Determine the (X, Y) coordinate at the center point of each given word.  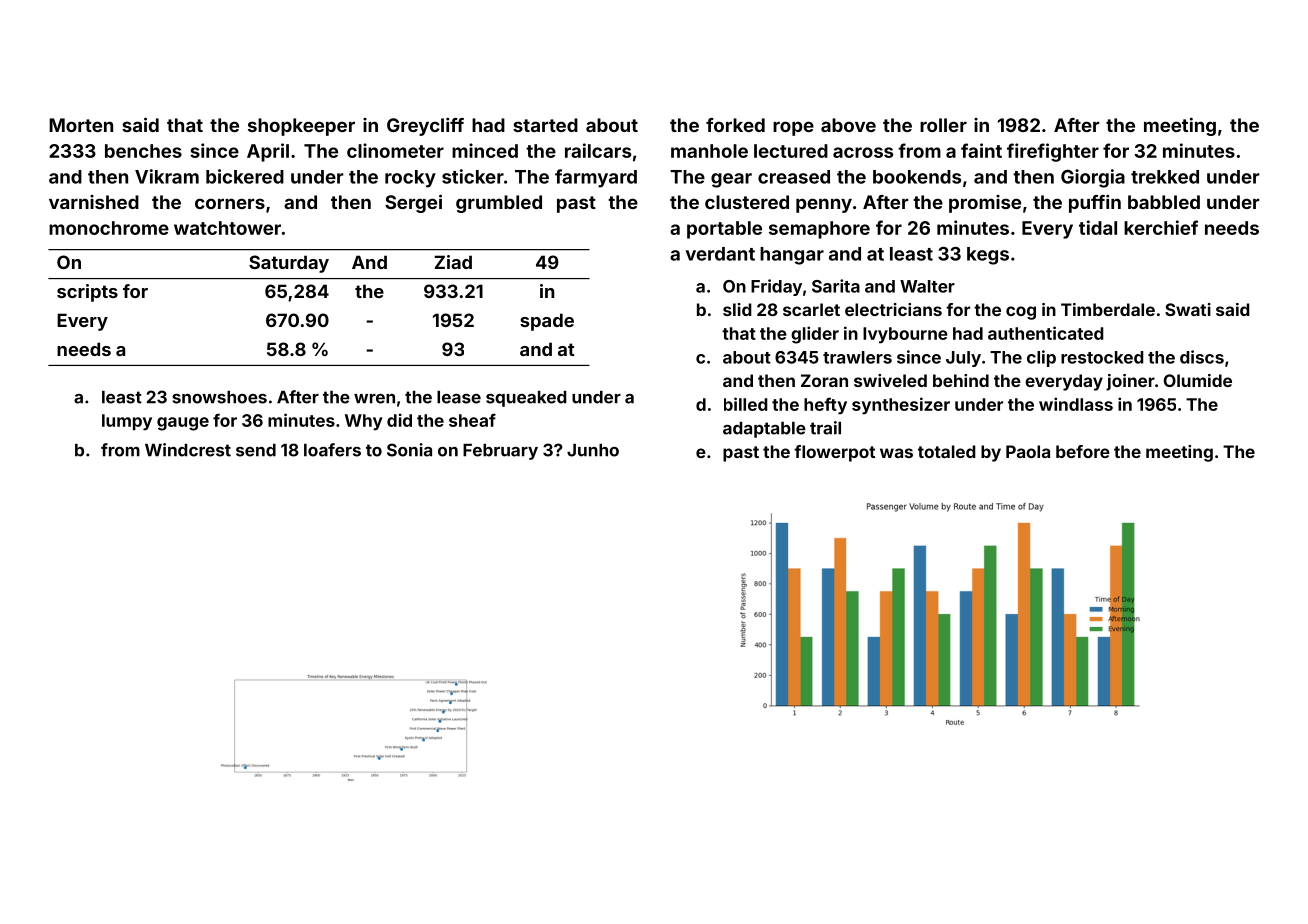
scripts (87, 293)
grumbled (499, 204)
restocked (1102, 357)
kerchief (1161, 227)
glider (815, 335)
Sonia (409, 450)
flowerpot (834, 453)
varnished (94, 202)
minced (485, 150)
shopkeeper (301, 127)
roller (943, 125)
